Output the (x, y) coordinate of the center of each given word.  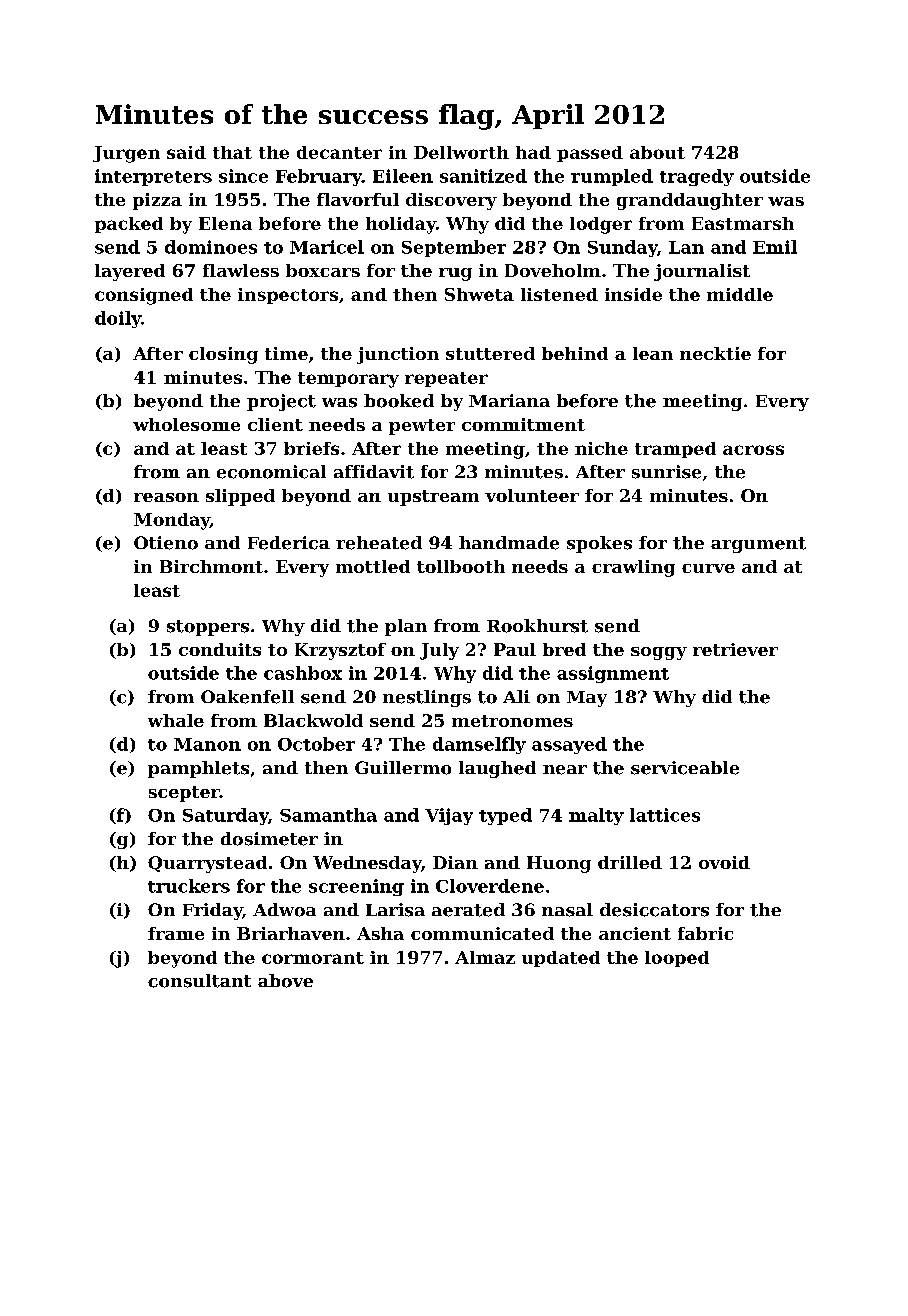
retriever (735, 649)
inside (633, 294)
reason (166, 497)
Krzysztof (340, 651)
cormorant (313, 958)
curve (708, 568)
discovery (451, 201)
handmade (509, 543)
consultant (199, 981)
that (232, 152)
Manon (207, 744)
